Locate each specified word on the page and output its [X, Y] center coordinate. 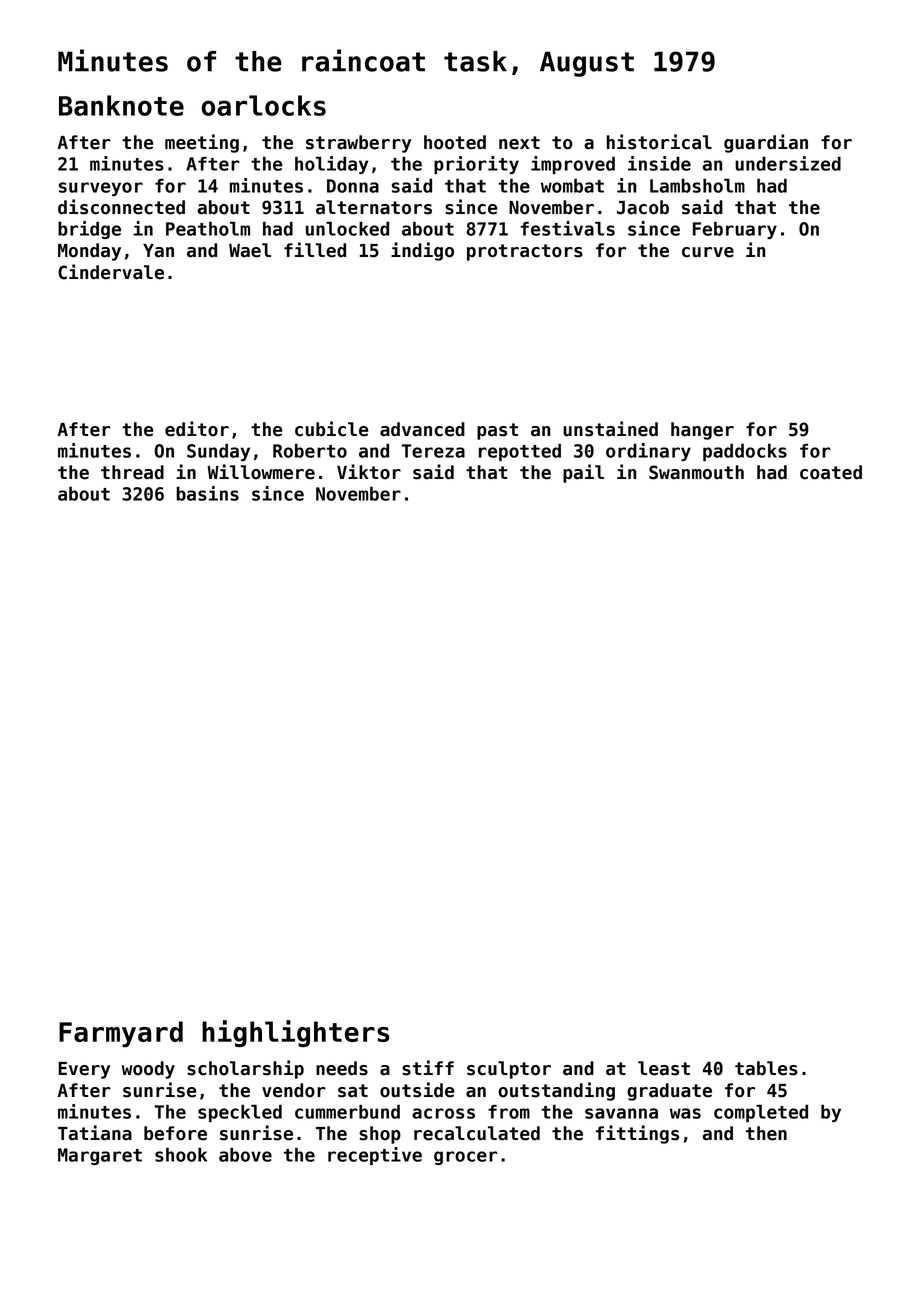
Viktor [369, 472]
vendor [294, 1090]
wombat [572, 186]
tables [766, 1068]
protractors [525, 252]
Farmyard [121, 1034]
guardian [766, 143]
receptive [375, 1156]
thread [132, 472]
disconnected [121, 207]
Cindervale [111, 272]
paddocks [745, 452]
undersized [788, 163]
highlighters [295, 1033]
